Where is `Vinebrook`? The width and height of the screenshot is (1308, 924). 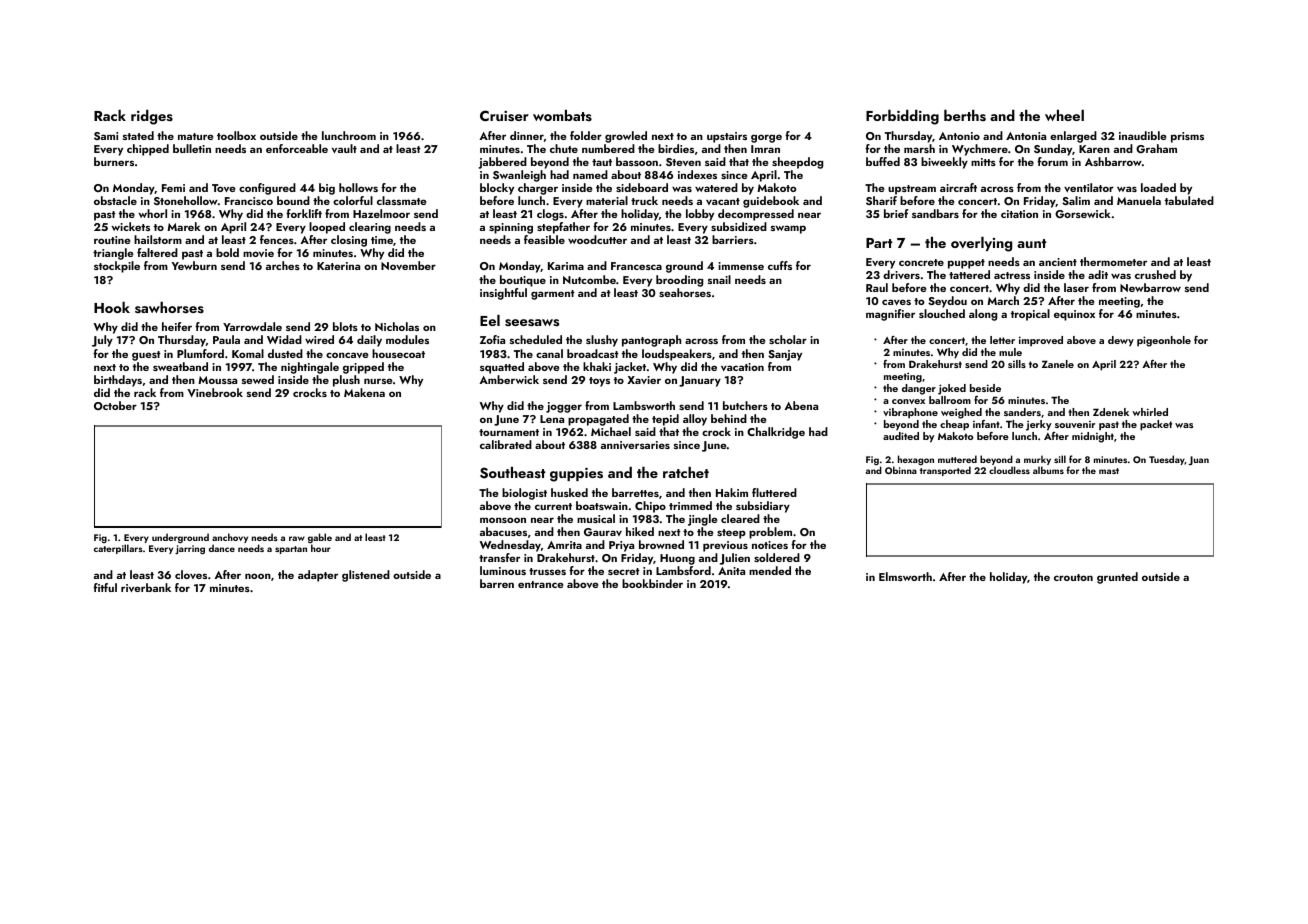 Vinebrook is located at coordinates (215, 392).
